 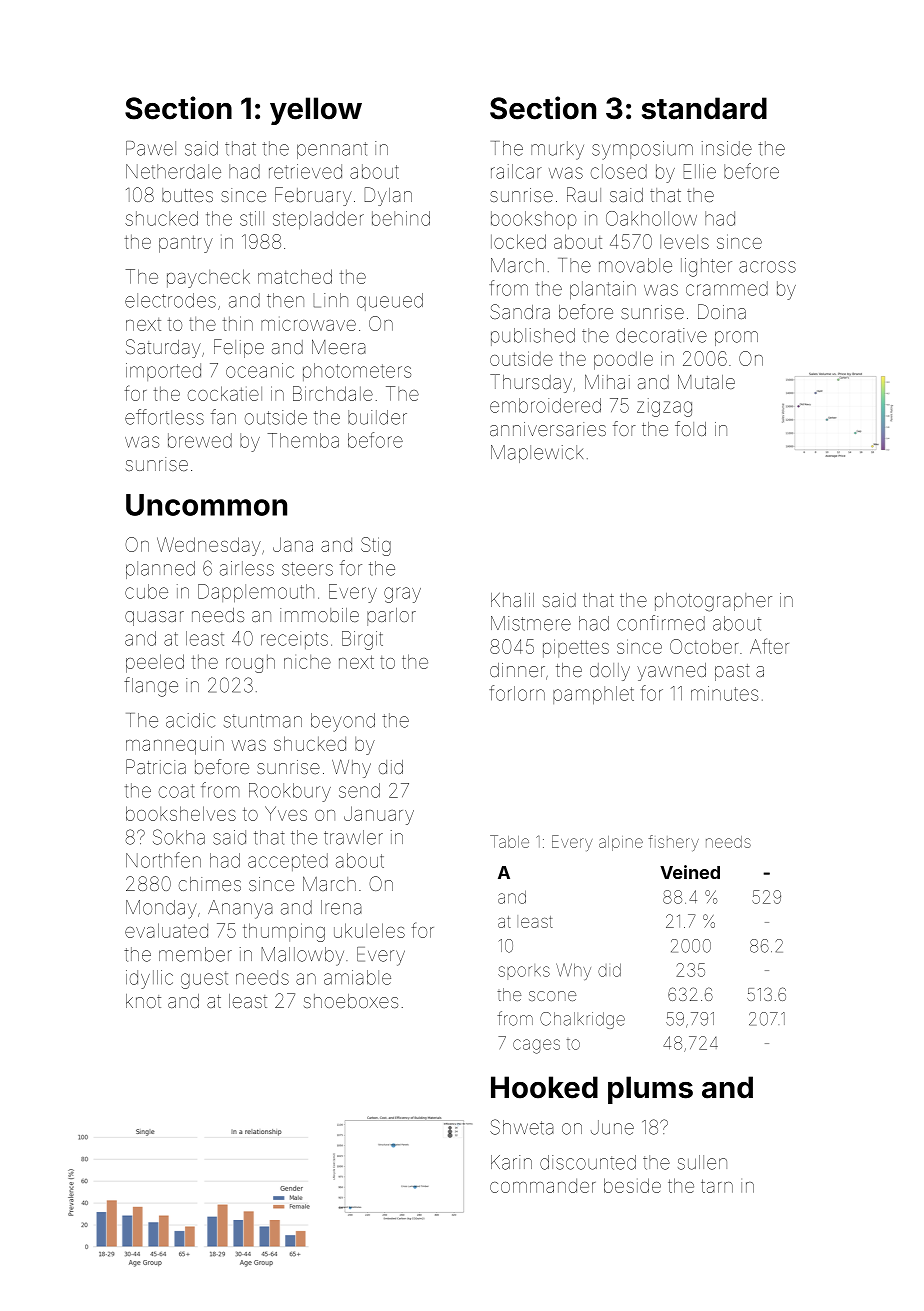 What do you see at coordinates (143, 1001) in the document?
I see `knot` at bounding box center [143, 1001].
